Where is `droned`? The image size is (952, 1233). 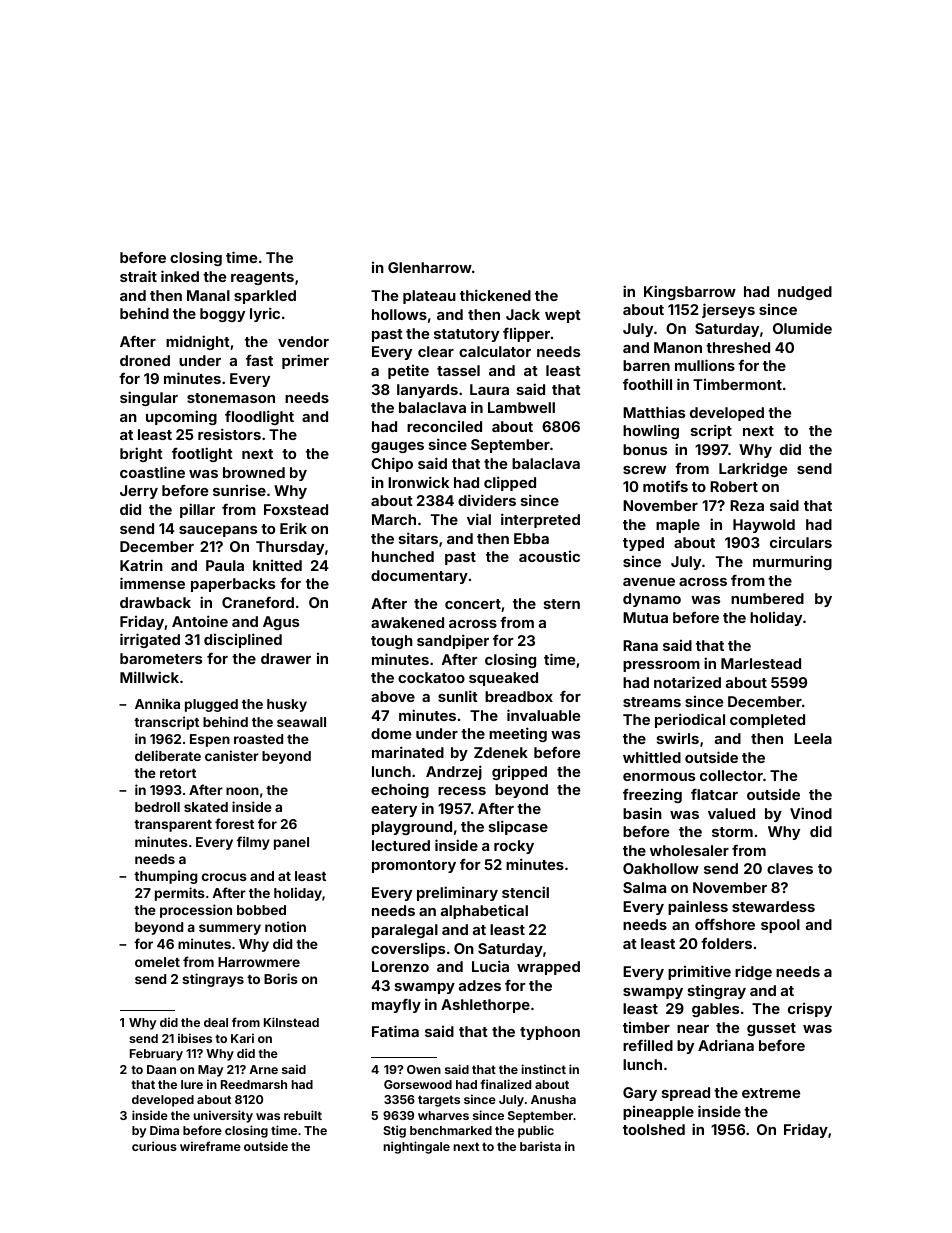 droned is located at coordinates (145, 360).
